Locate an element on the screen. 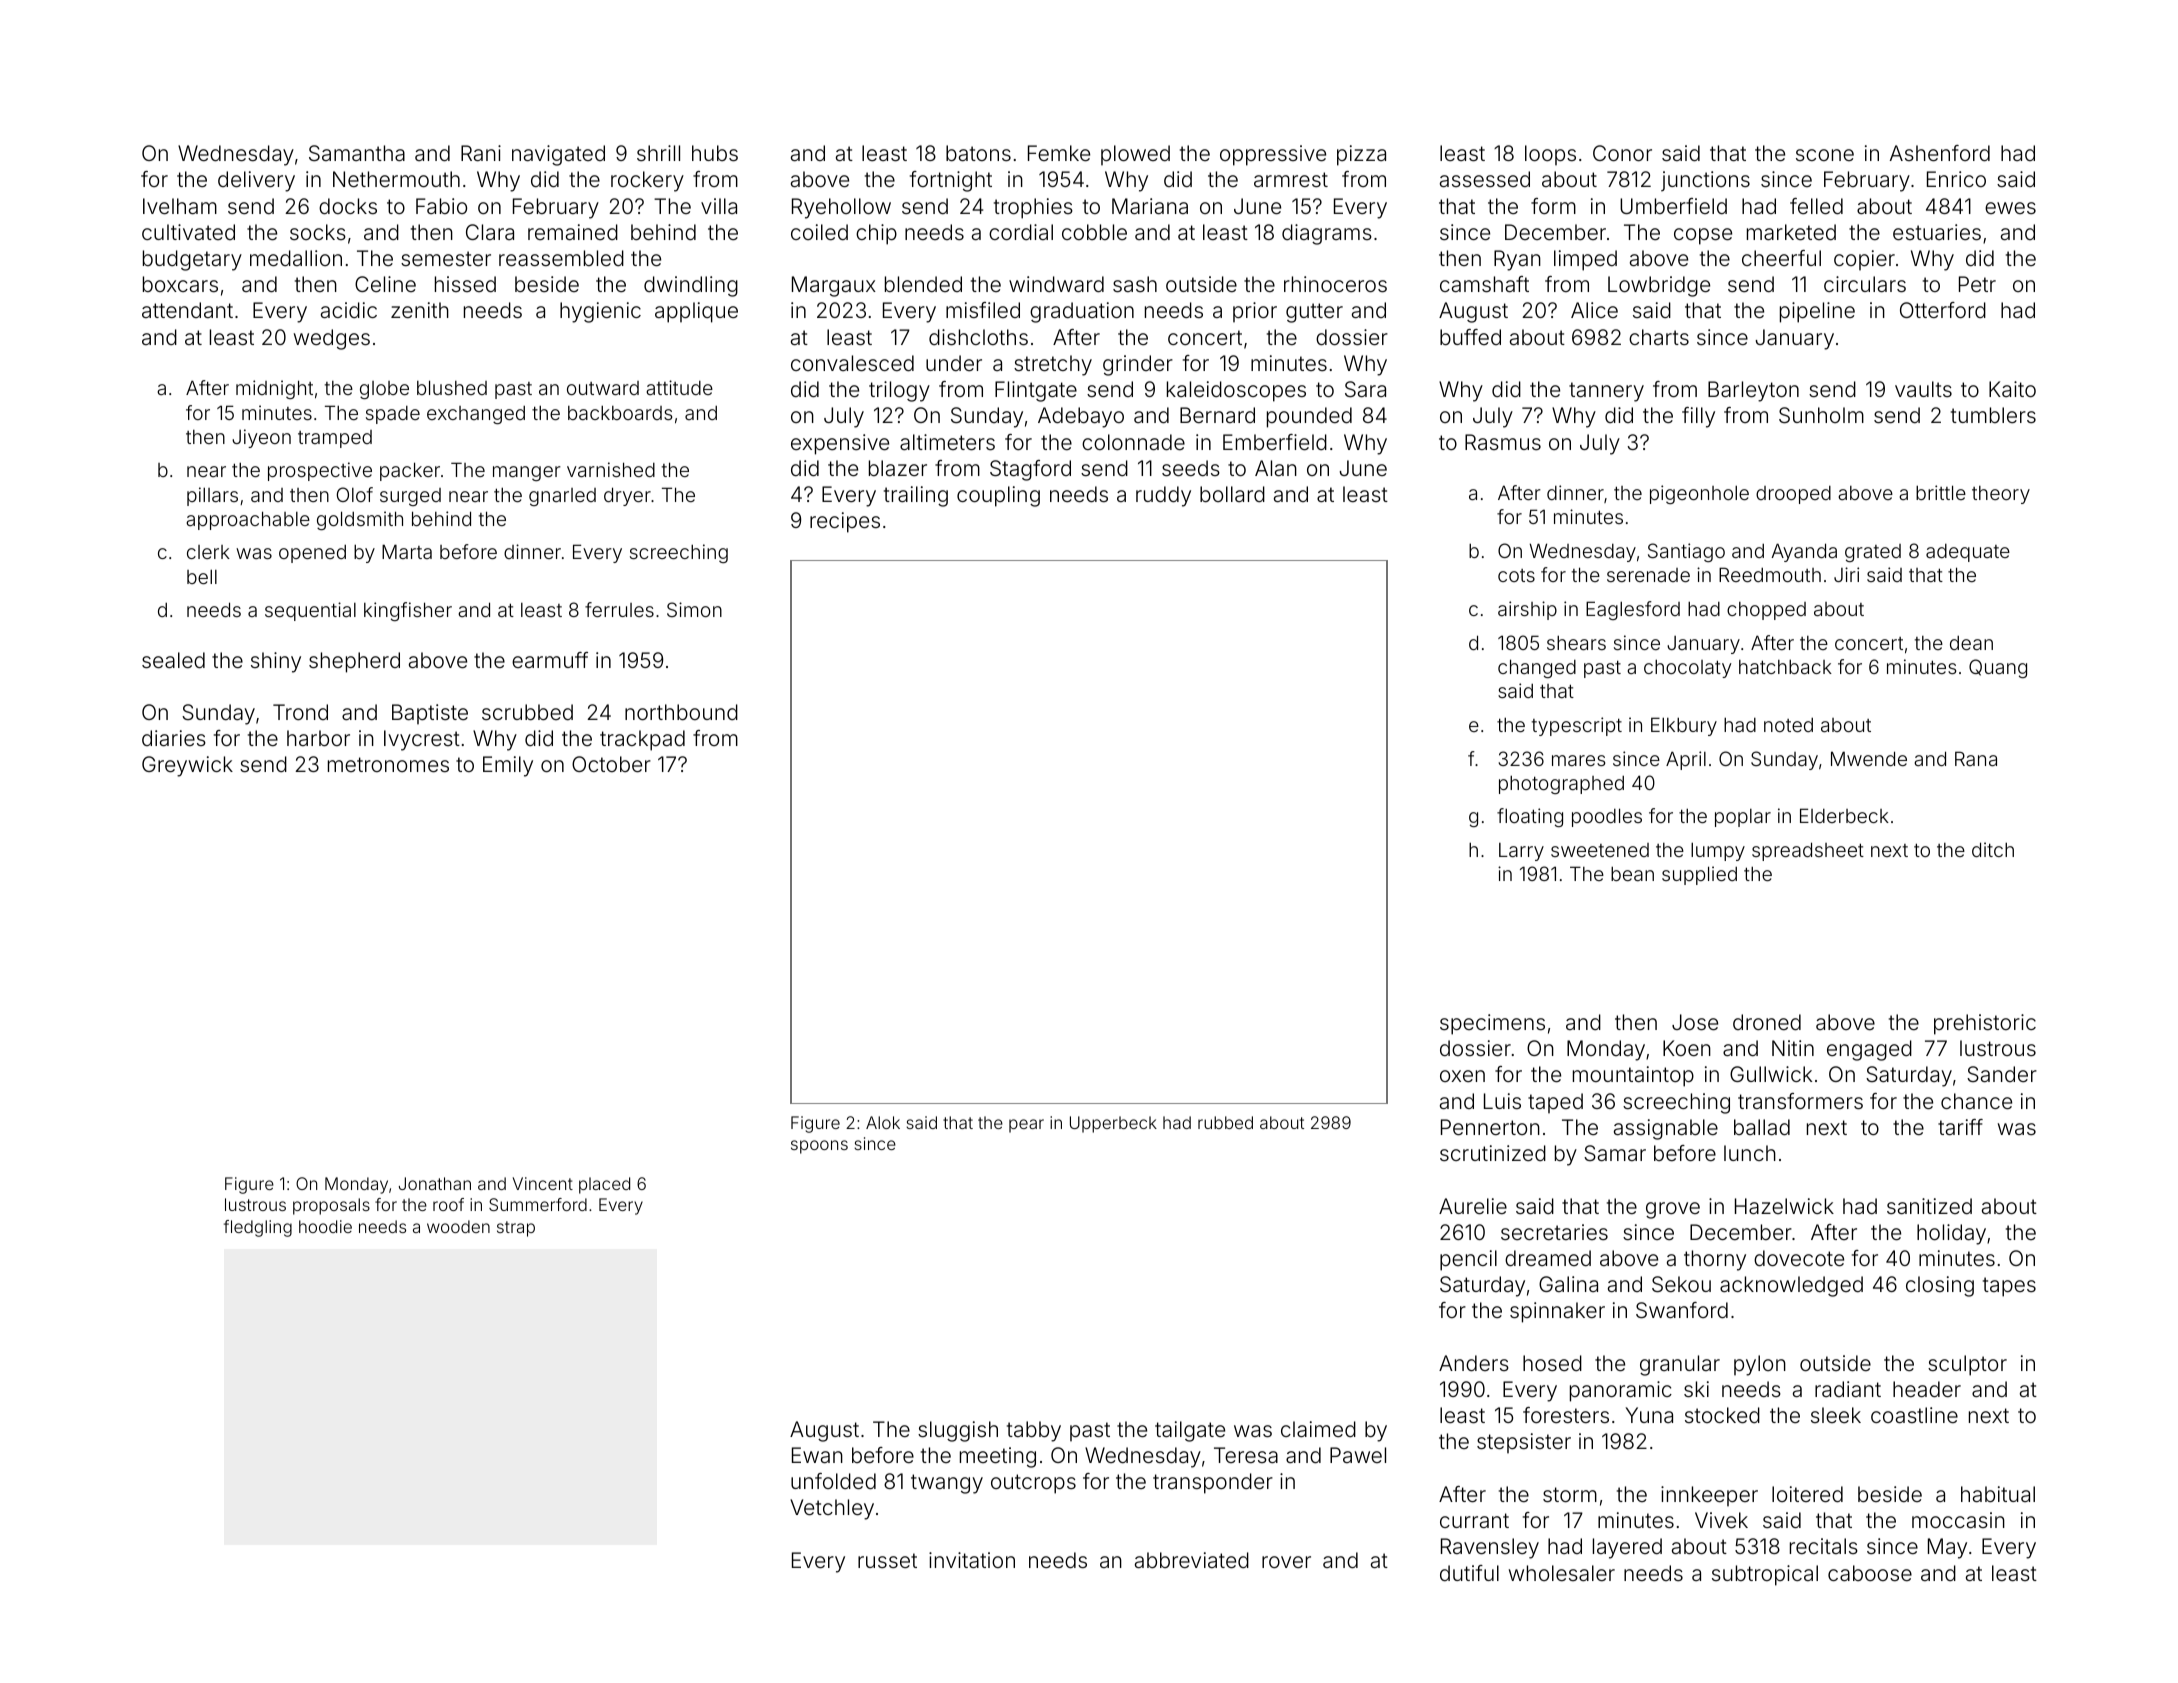  Jonathan is located at coordinates (435, 1183).
